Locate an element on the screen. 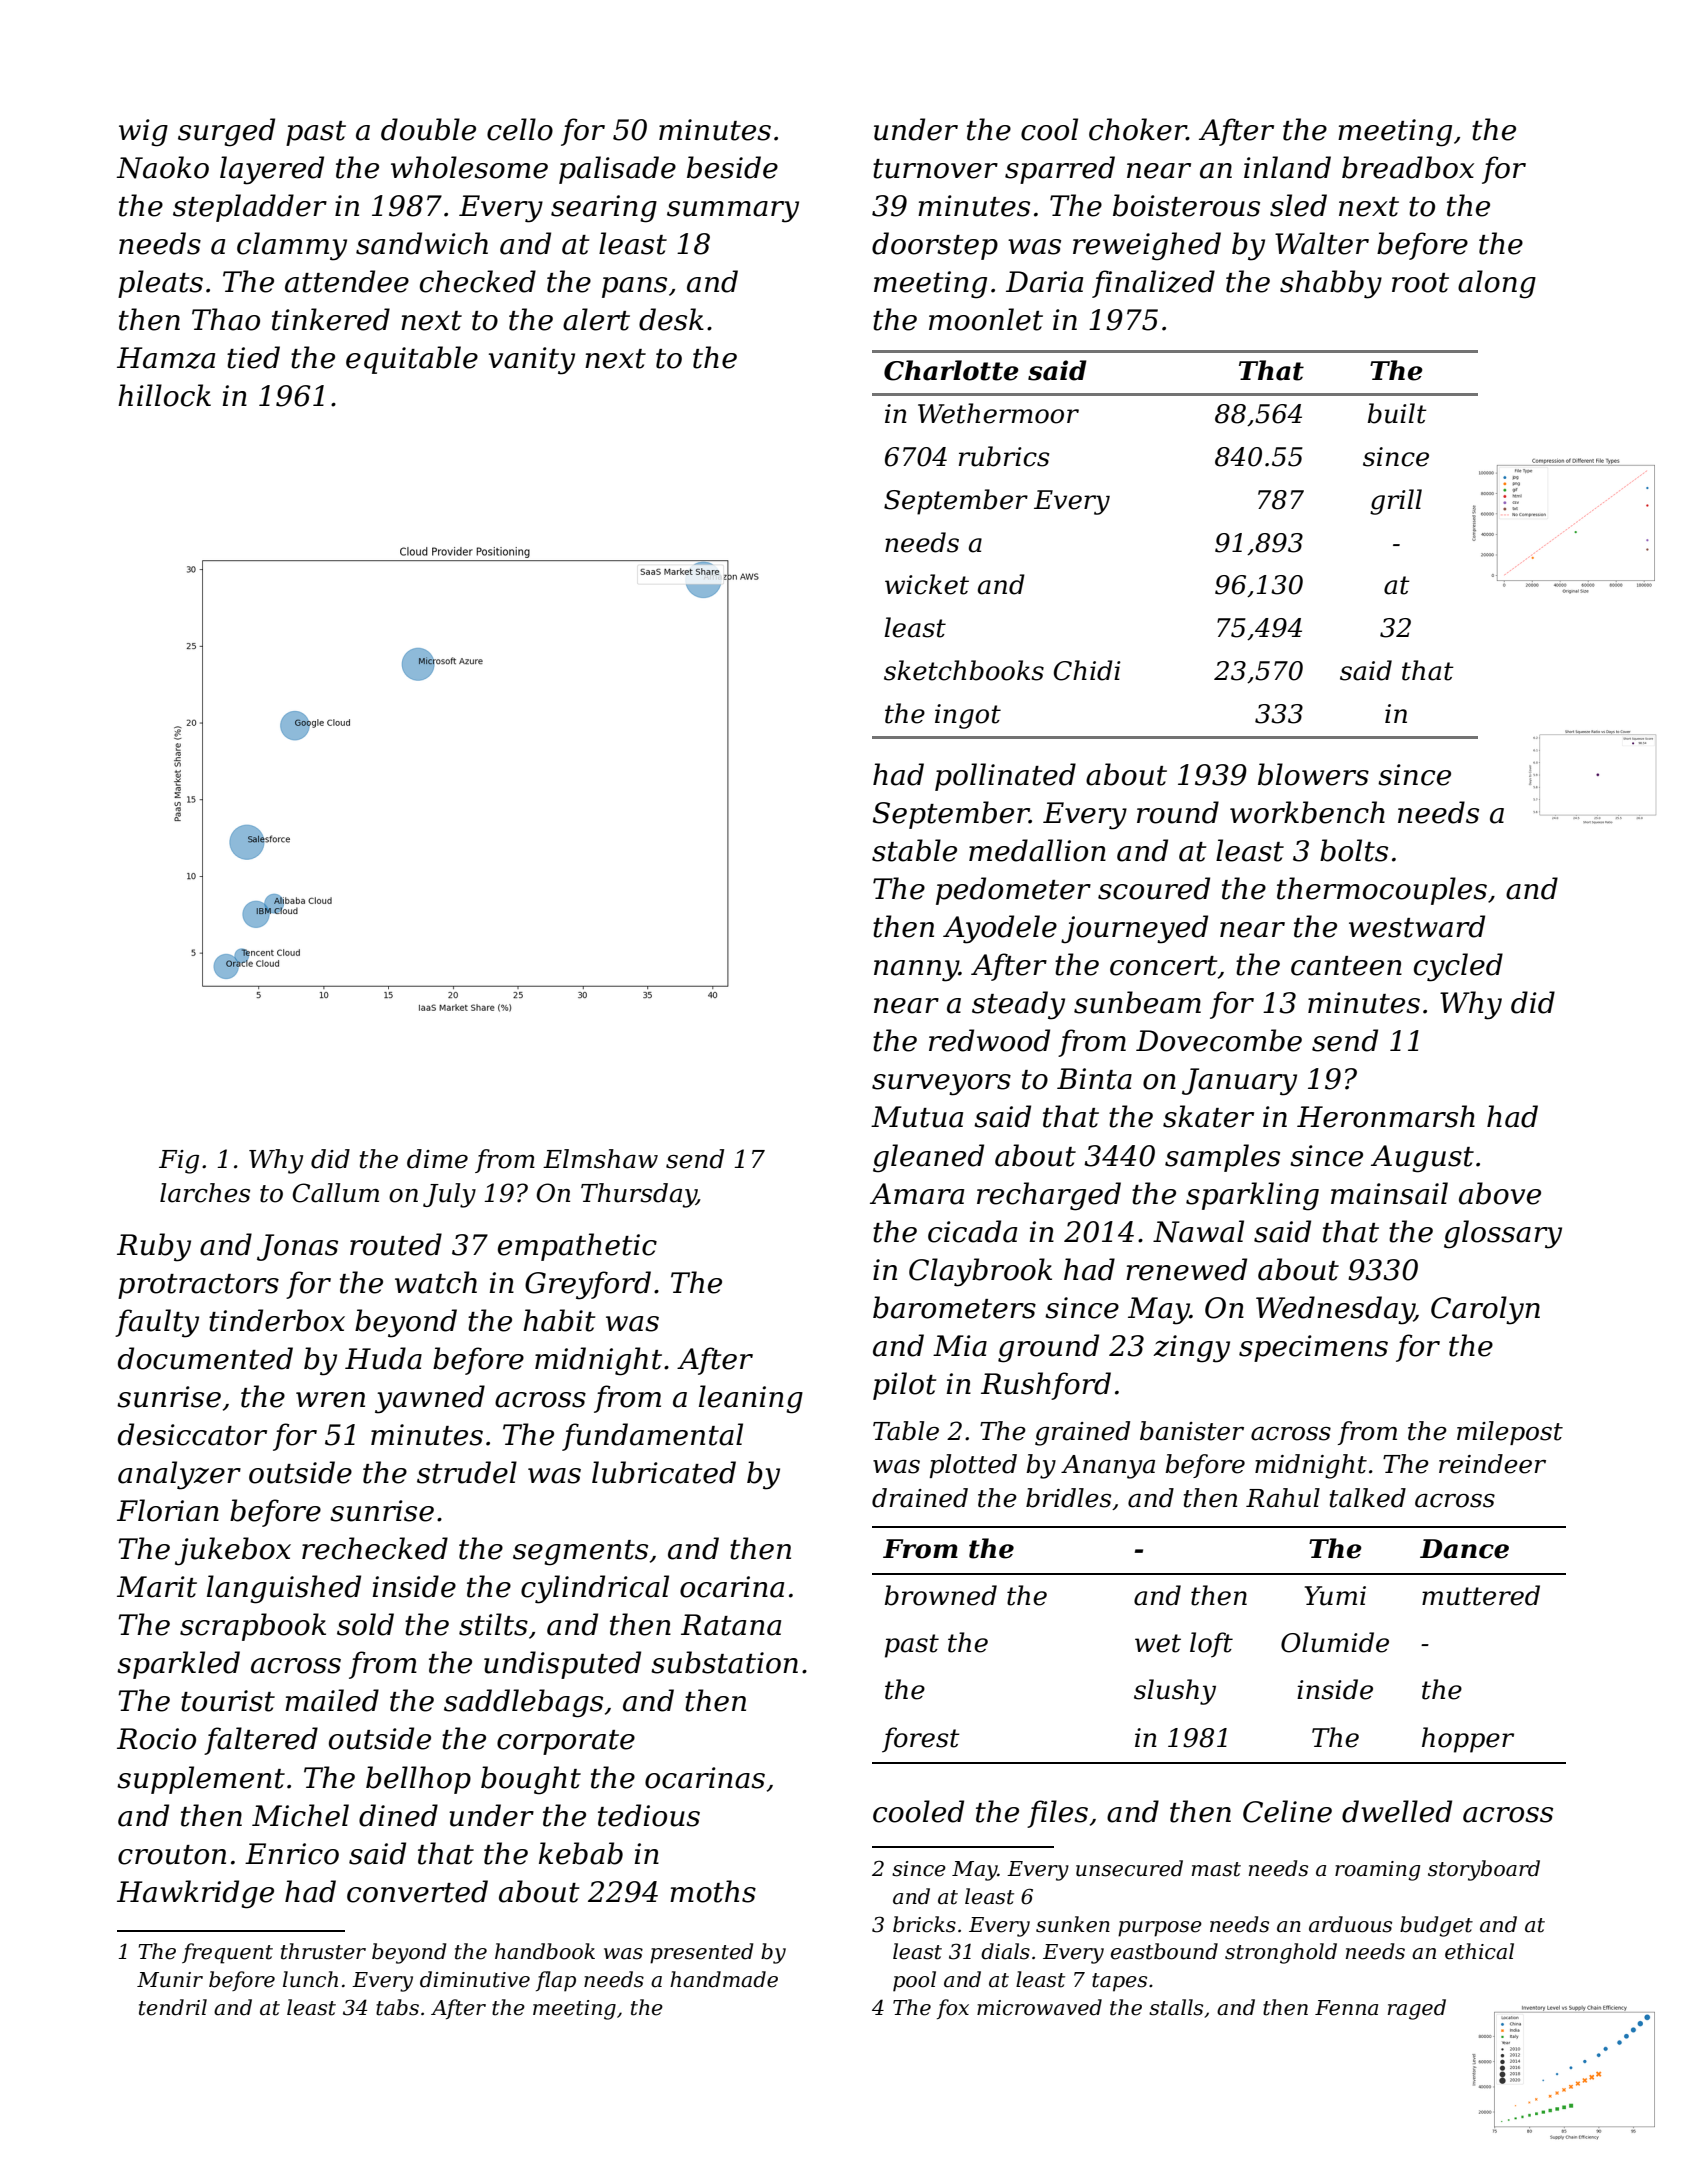 Image resolution: width=1683 pixels, height=2178 pixels. Heronmarsh is located at coordinates (1386, 1116).
